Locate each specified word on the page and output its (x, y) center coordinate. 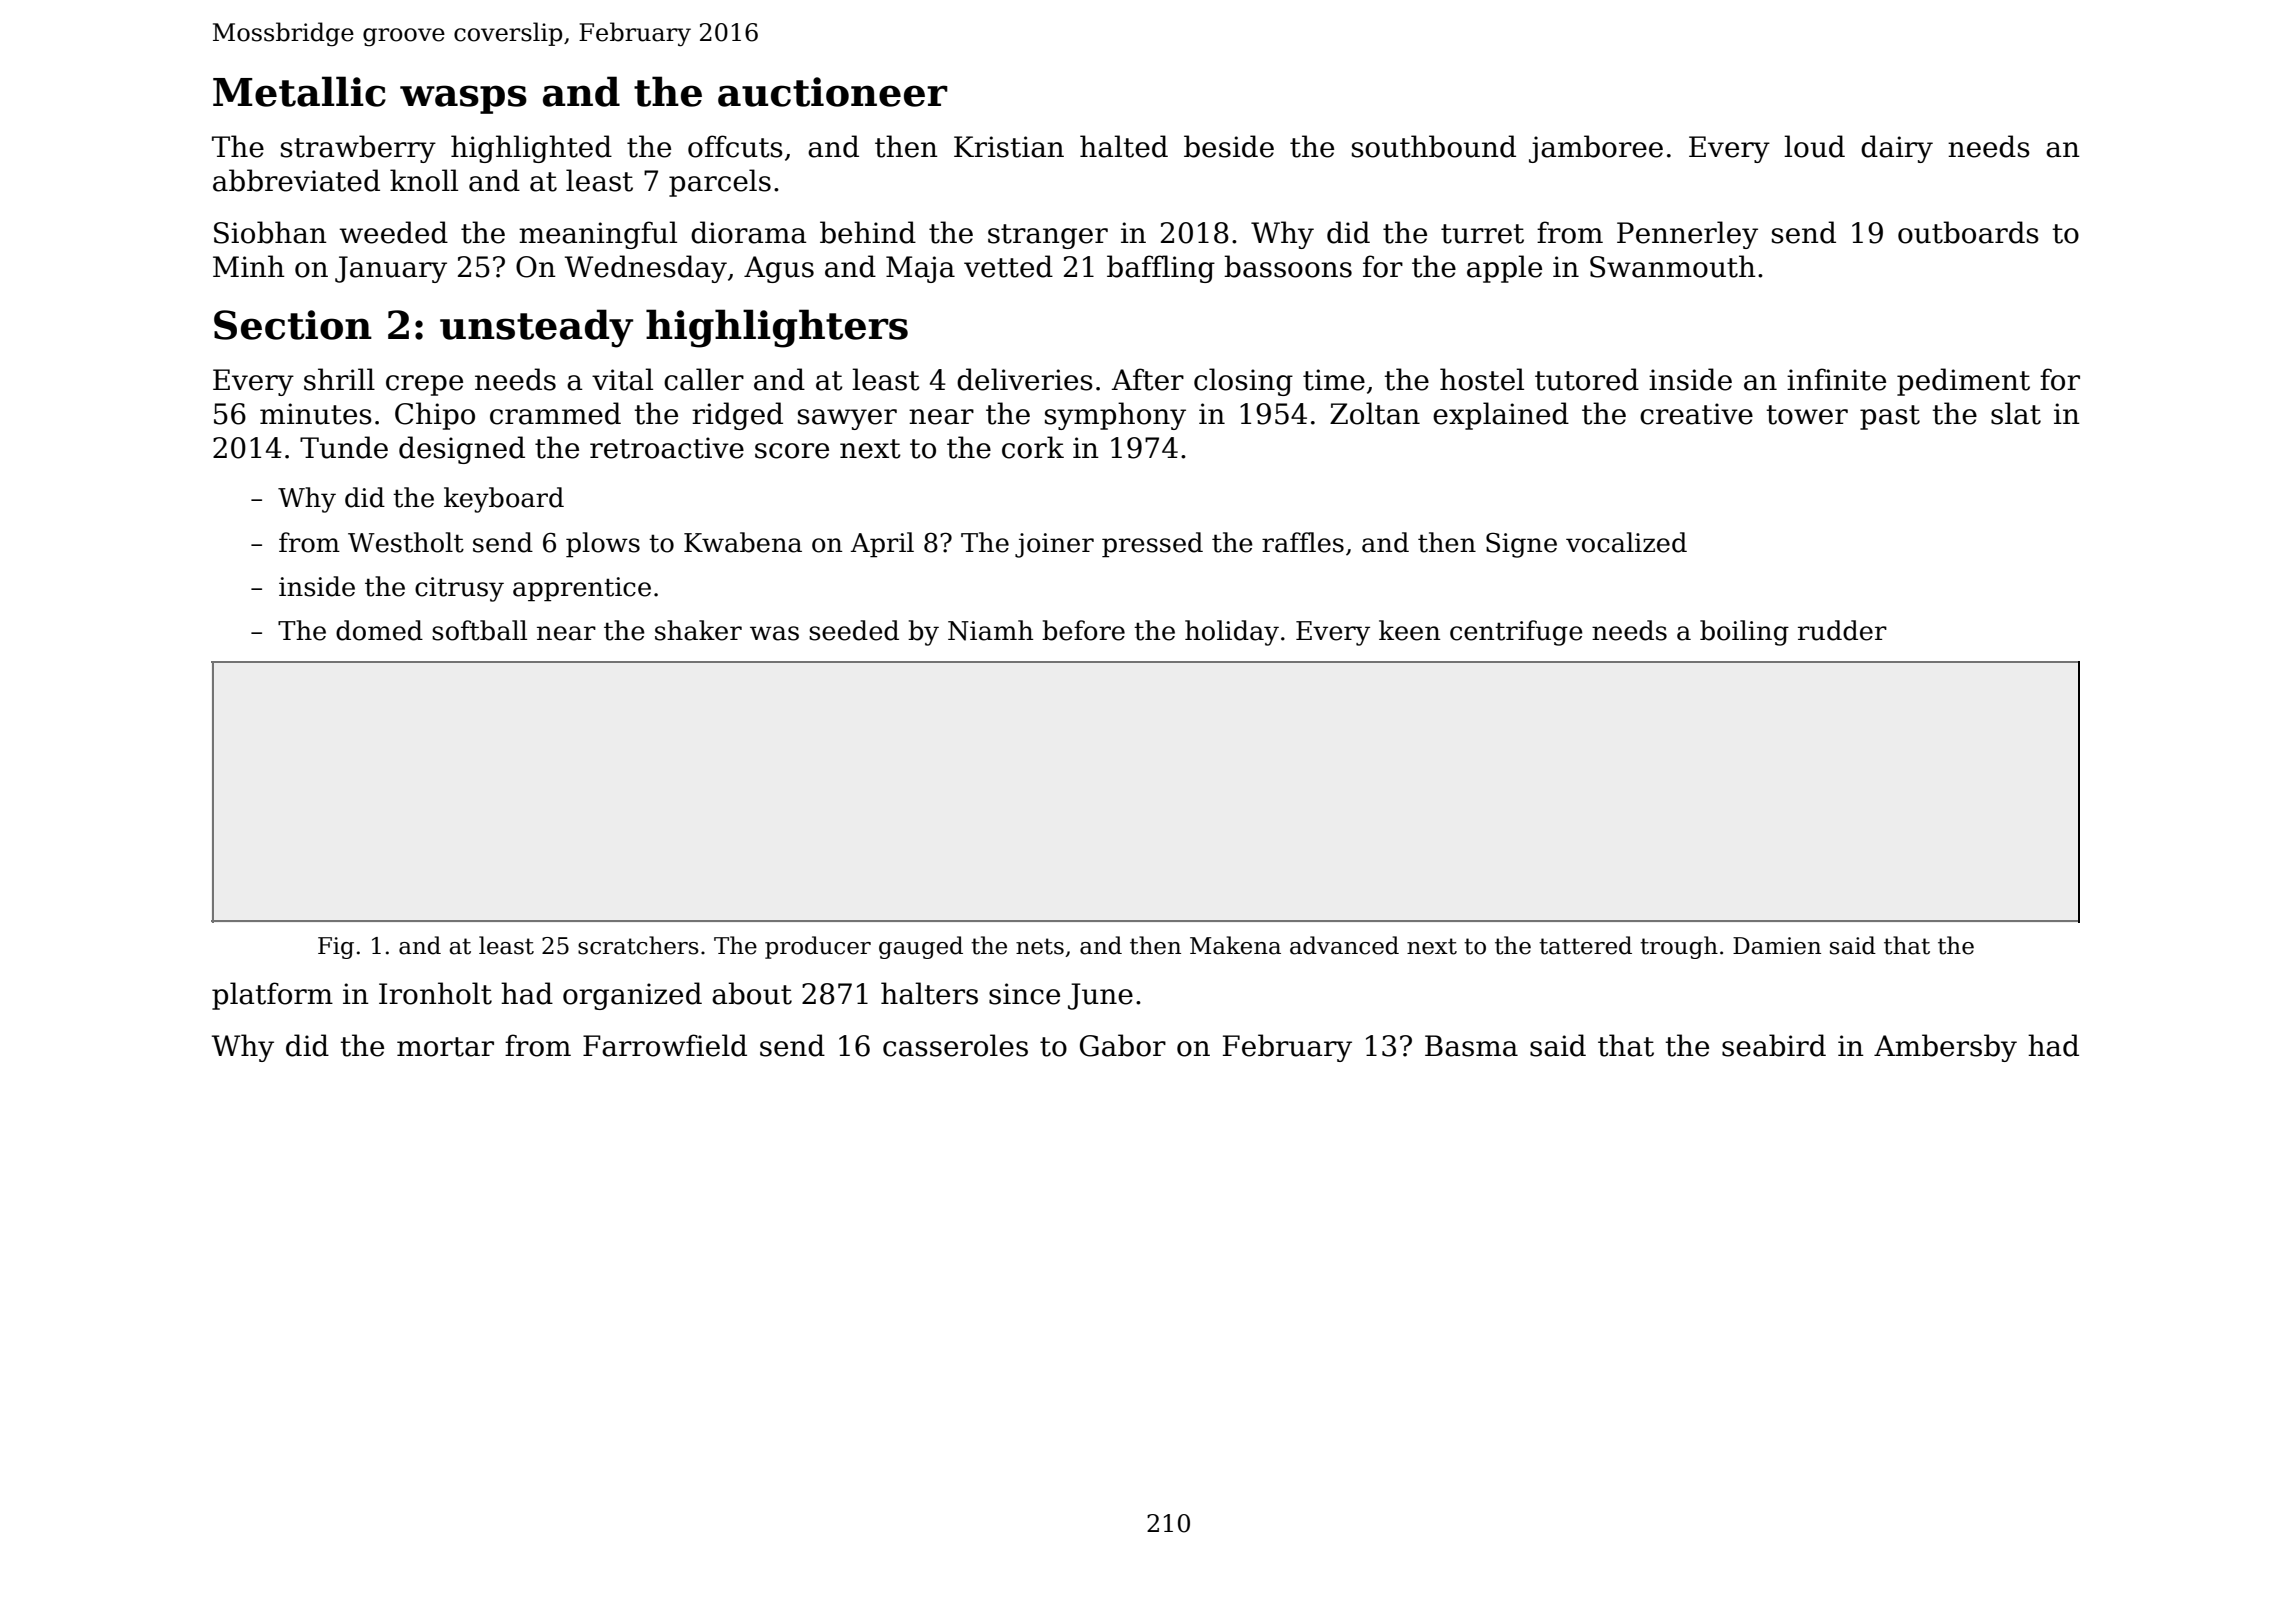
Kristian (1009, 147)
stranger (1048, 236)
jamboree (1596, 149)
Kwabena (743, 542)
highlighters (777, 328)
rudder (1842, 630)
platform (272, 996)
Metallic (299, 91)
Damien (1777, 946)
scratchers (638, 945)
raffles (1303, 542)
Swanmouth (1673, 266)
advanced (1344, 945)
